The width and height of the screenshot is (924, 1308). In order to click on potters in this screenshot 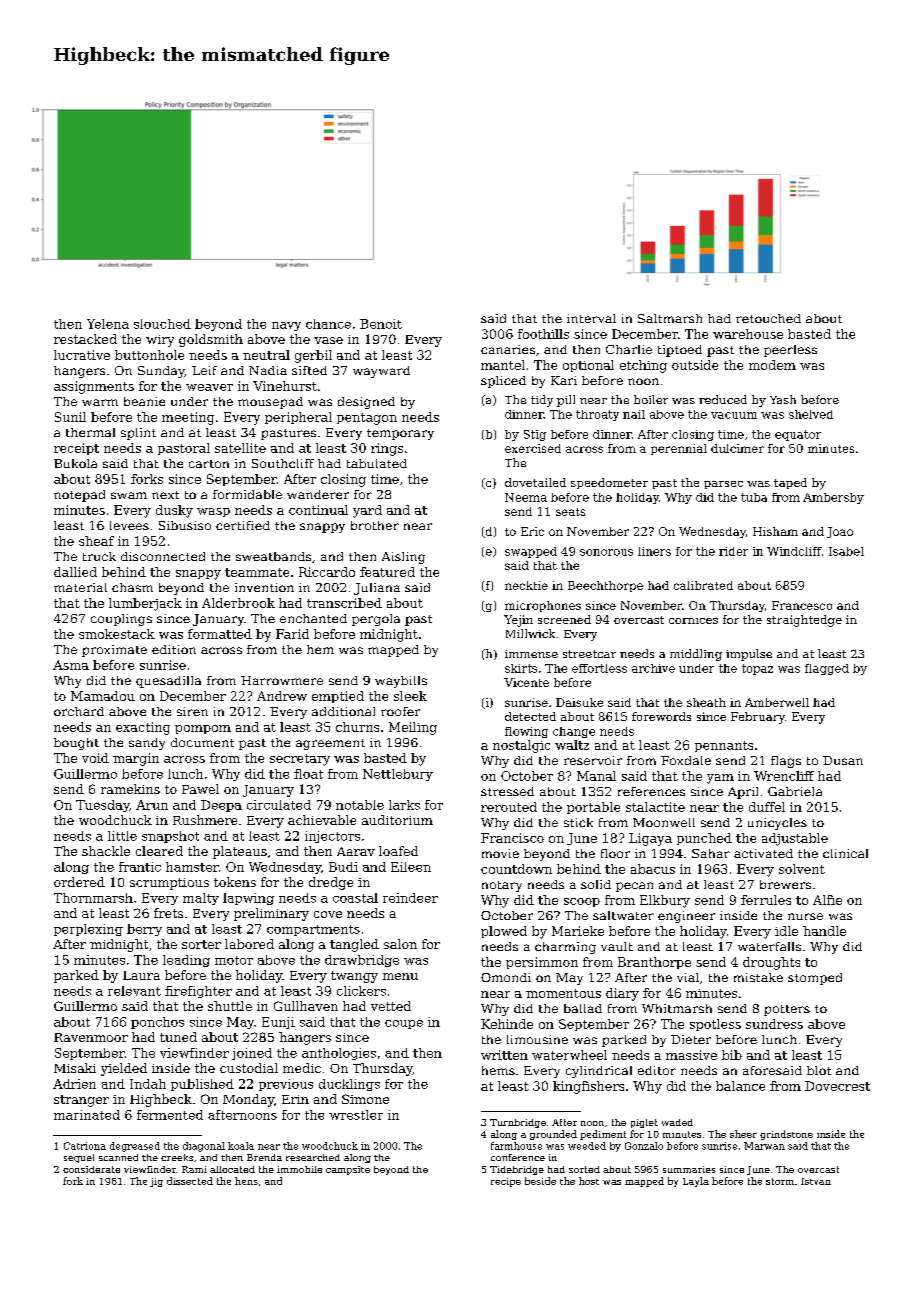, I will do `click(787, 1010)`.
